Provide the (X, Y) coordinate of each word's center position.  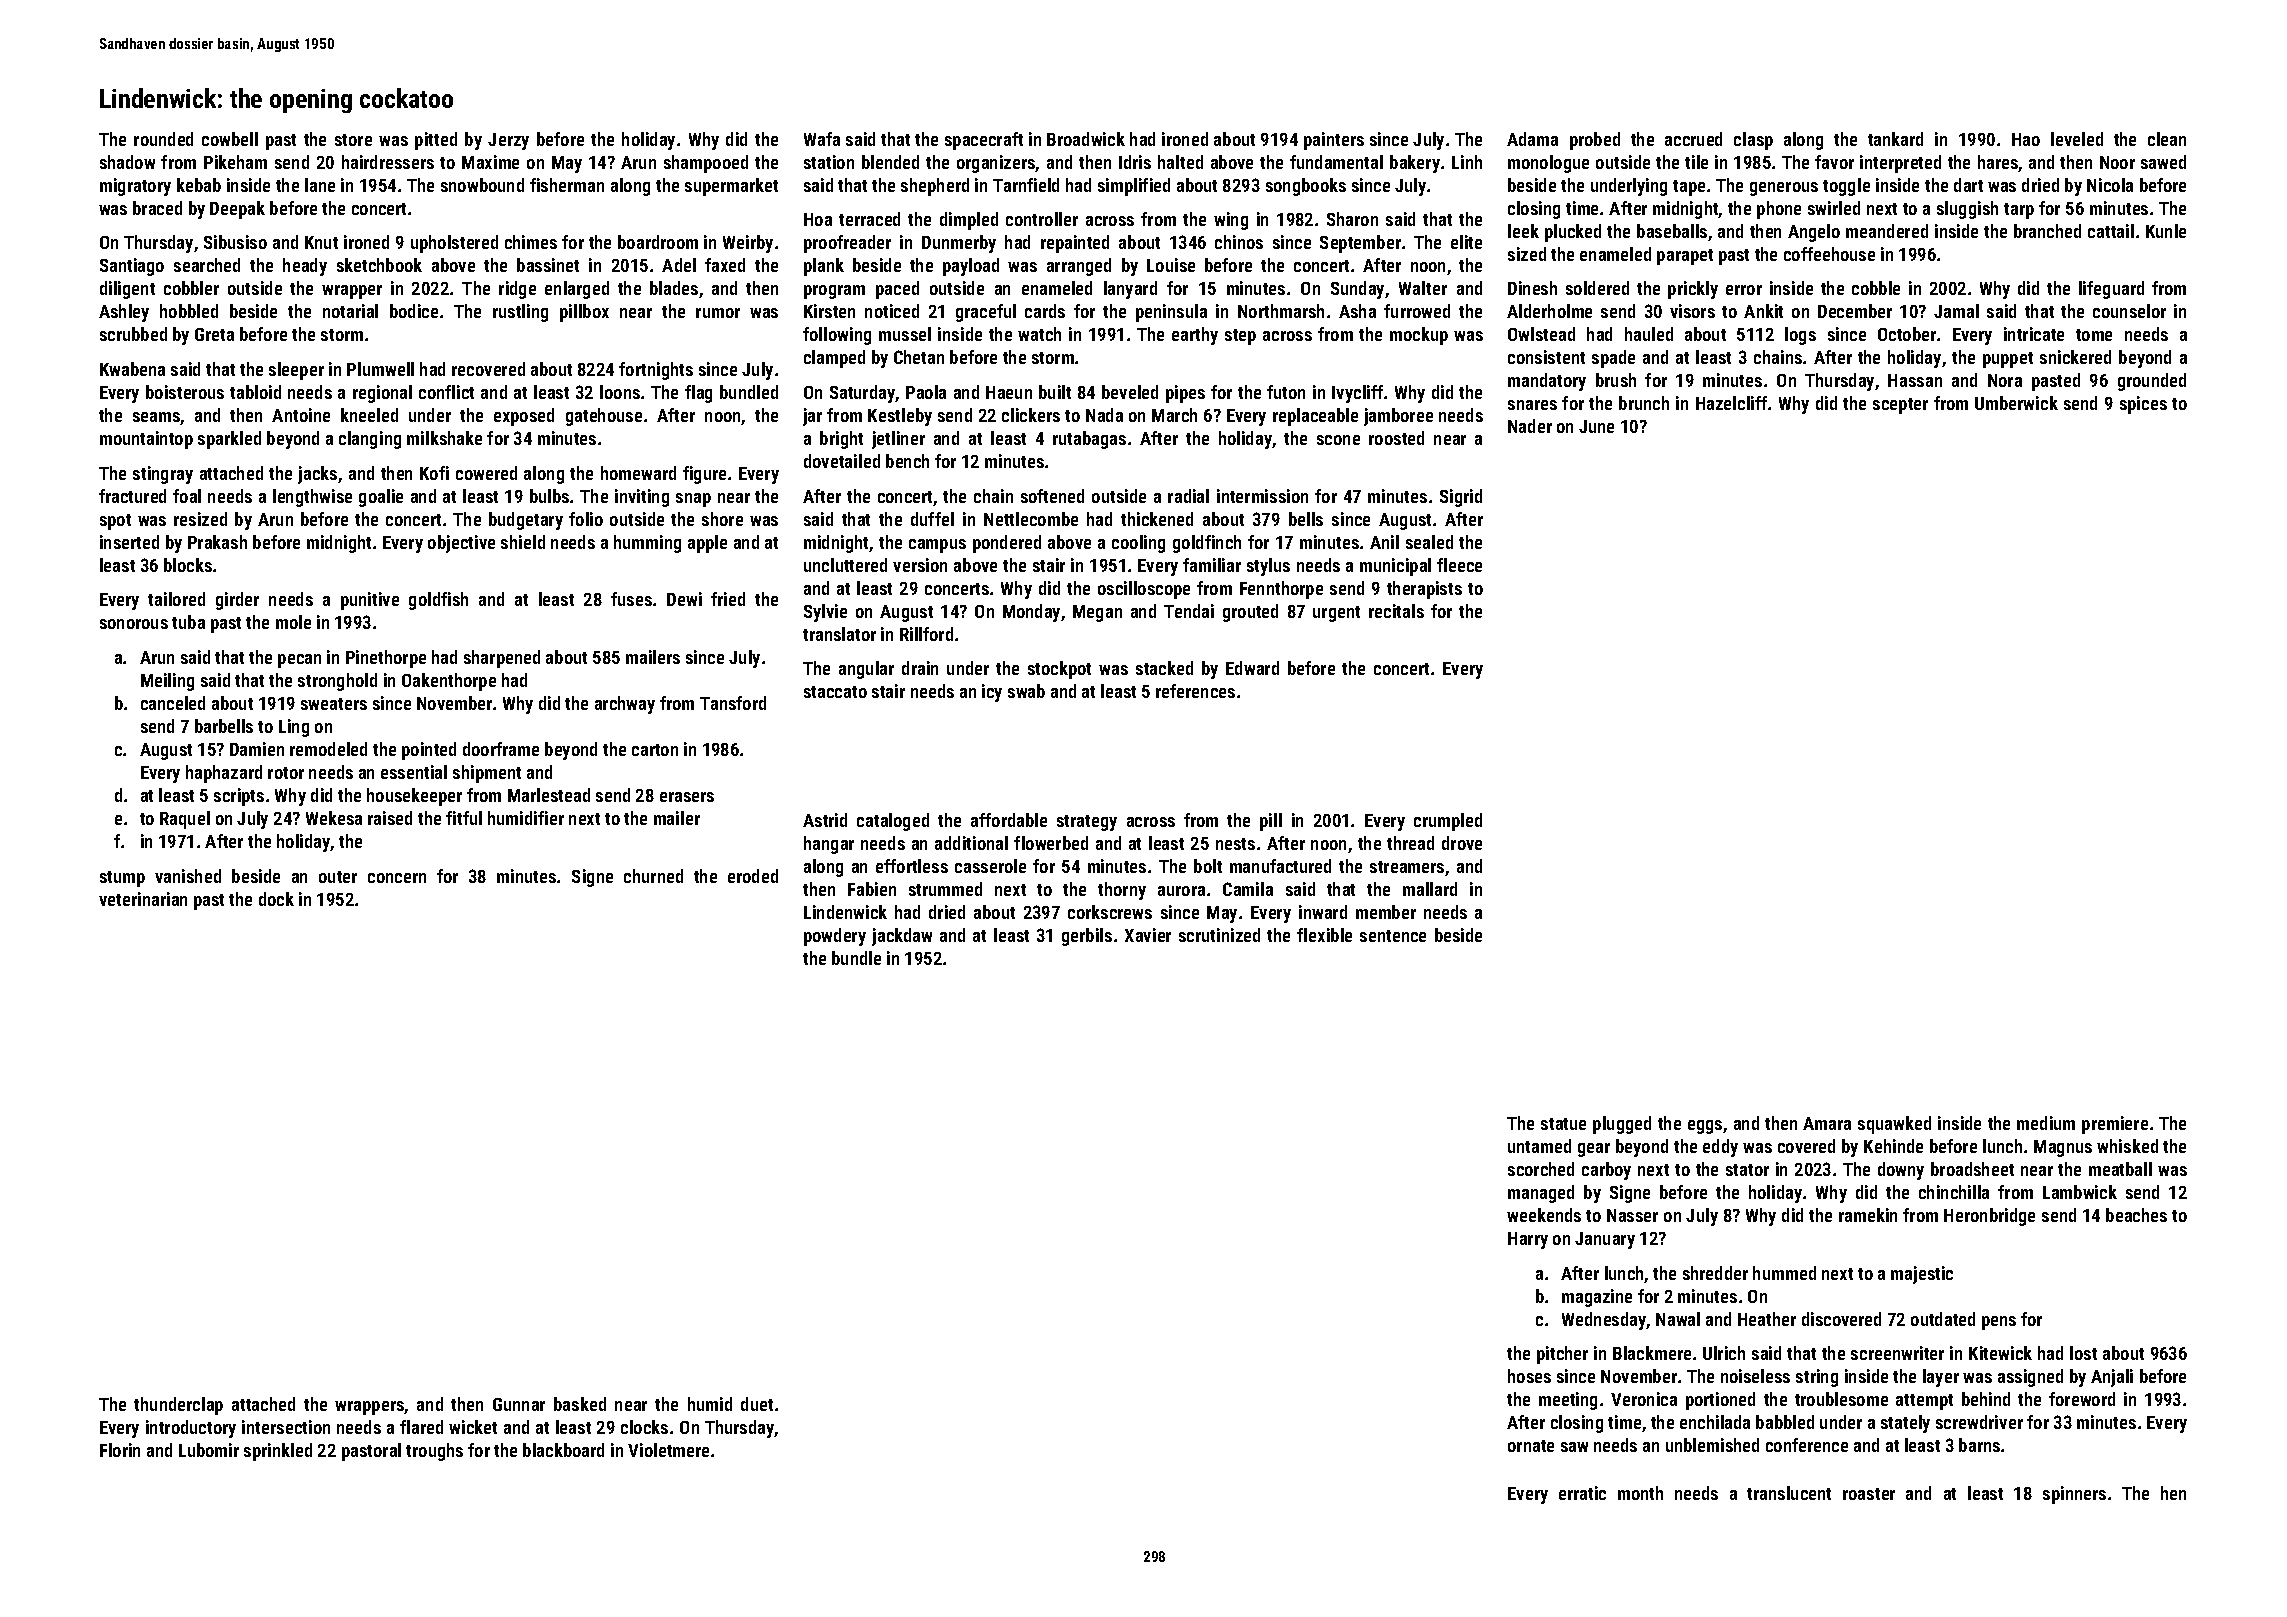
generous (1784, 189)
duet (757, 1404)
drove (1462, 843)
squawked (1894, 1125)
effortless (912, 866)
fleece (1459, 565)
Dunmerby (959, 244)
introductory (191, 1429)
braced (157, 208)
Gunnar (519, 1404)
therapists (1424, 590)
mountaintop (146, 440)
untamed (1539, 1146)
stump (122, 879)
